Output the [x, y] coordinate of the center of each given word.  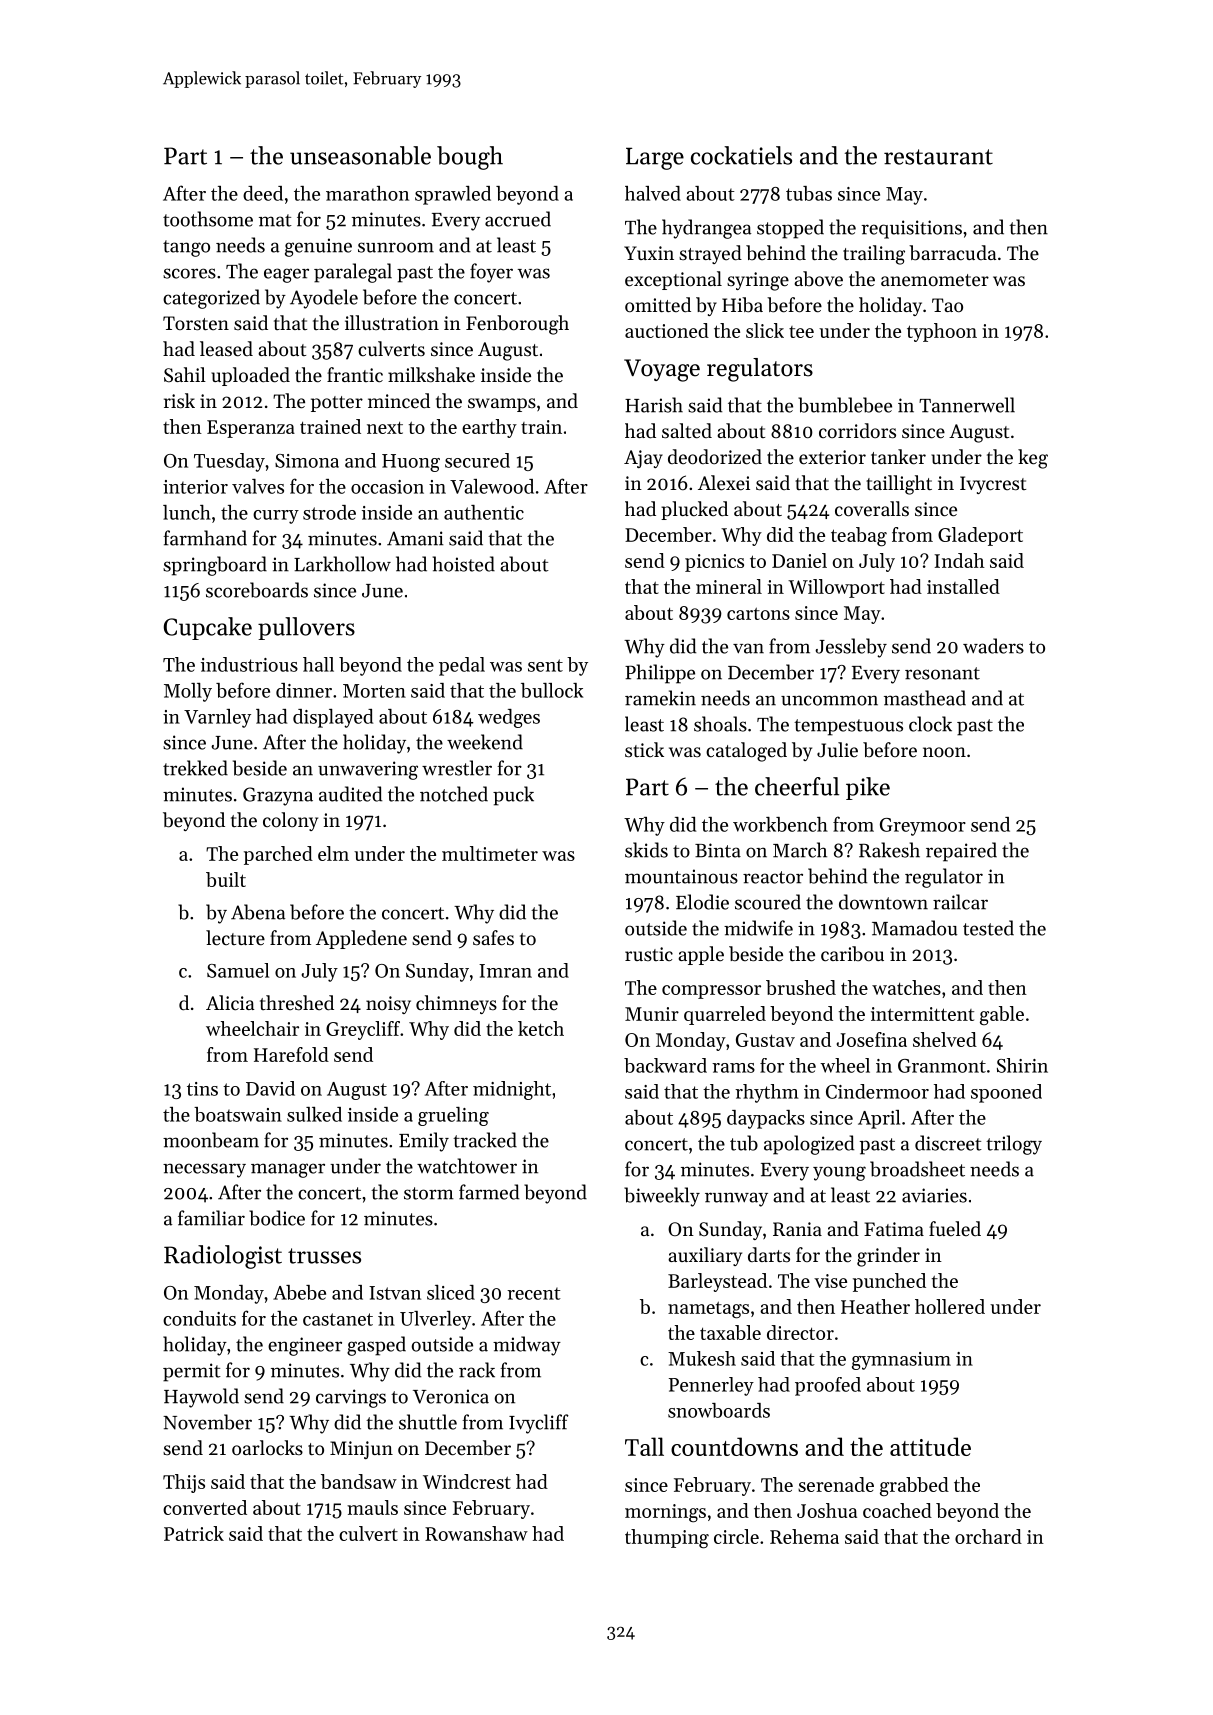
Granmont [942, 1066]
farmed [489, 1192]
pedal [462, 666]
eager [286, 275]
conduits [199, 1318]
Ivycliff [539, 1424]
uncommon [829, 700]
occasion [387, 487]
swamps [502, 405]
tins [202, 1089]
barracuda [952, 253]
